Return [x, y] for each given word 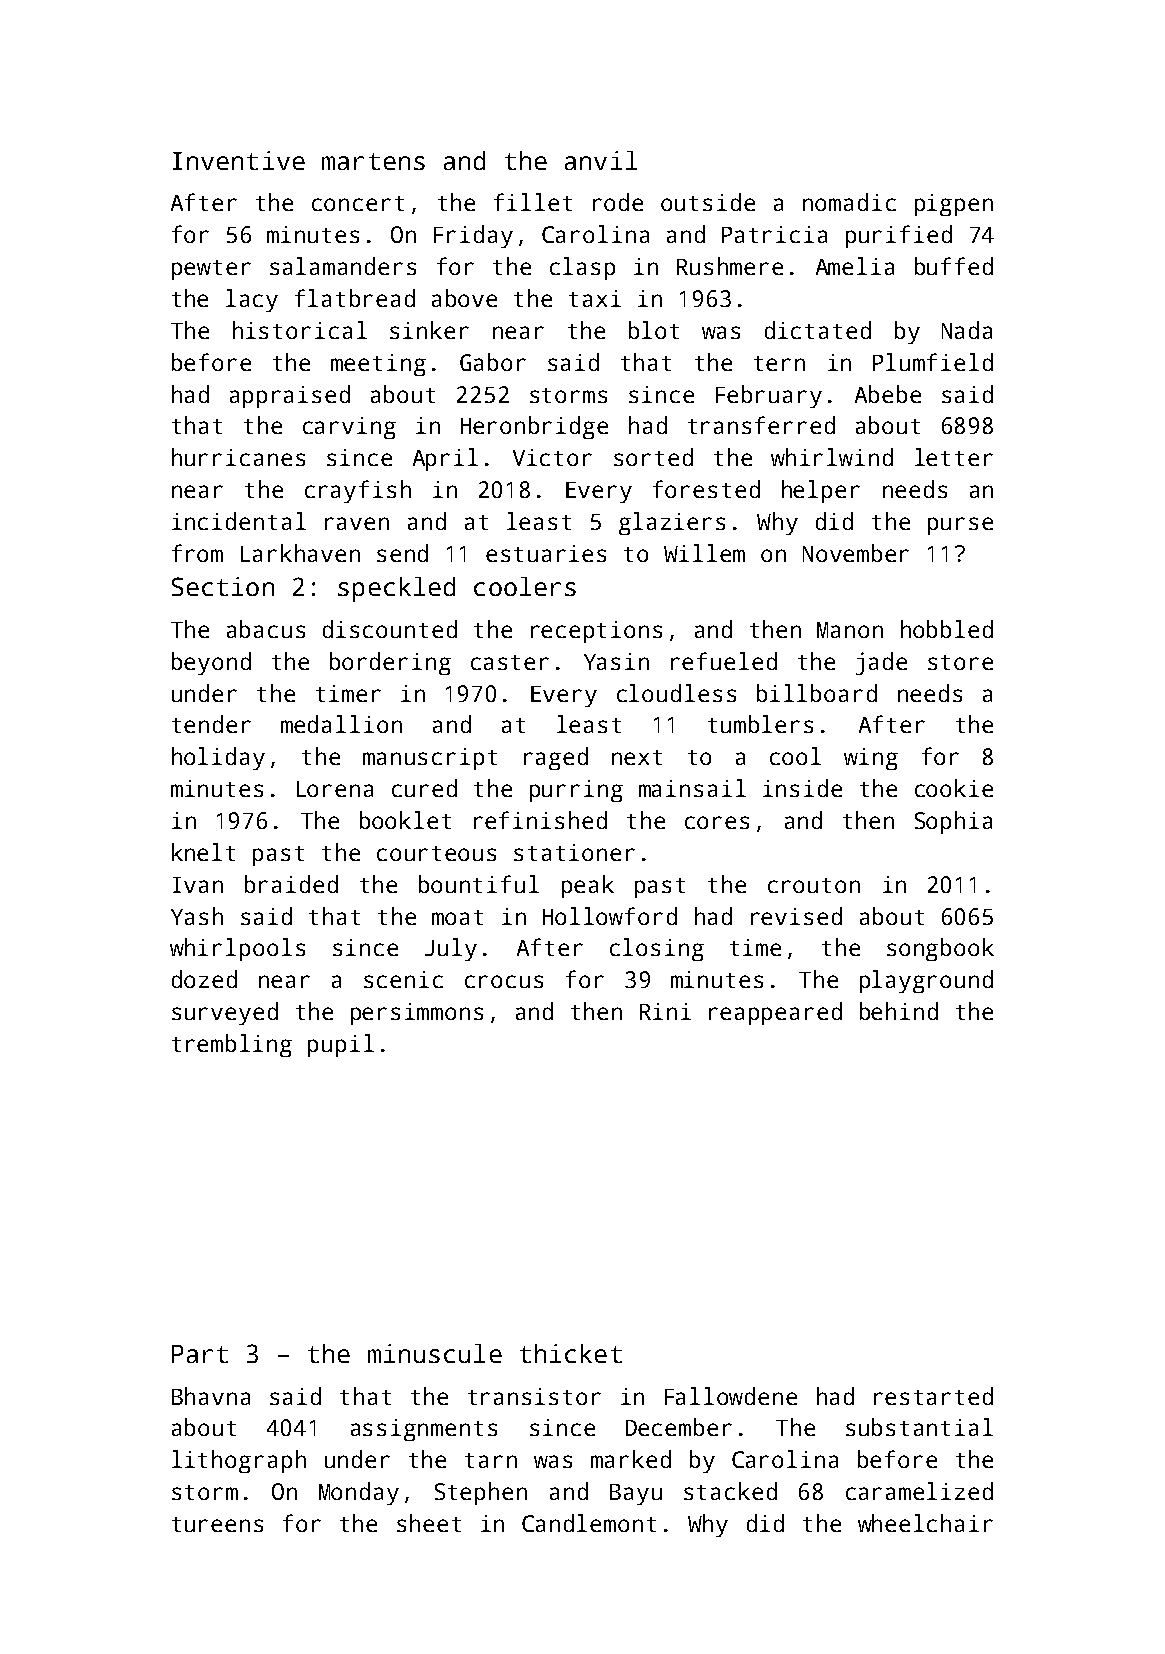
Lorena [335, 789]
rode [618, 202]
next [637, 757]
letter [954, 457]
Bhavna [211, 1396]
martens [373, 161]
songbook [940, 949]
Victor [552, 457]
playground [926, 981]
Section [223, 586]
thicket [571, 1353]
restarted [933, 1396]
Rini [665, 1011]
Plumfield [933, 362]
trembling [232, 1045]
